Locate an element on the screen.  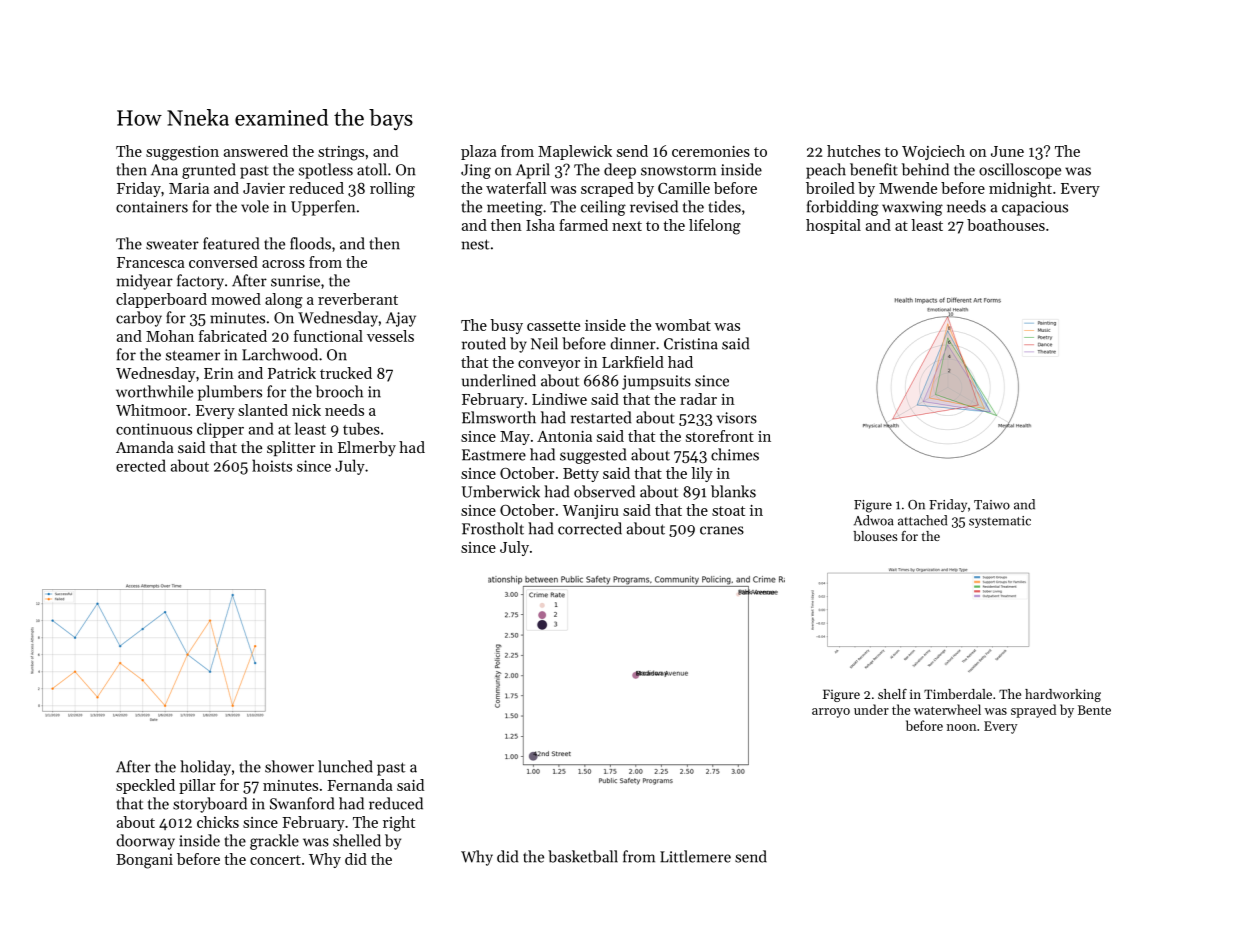
Littlemere is located at coordinates (695, 856).
